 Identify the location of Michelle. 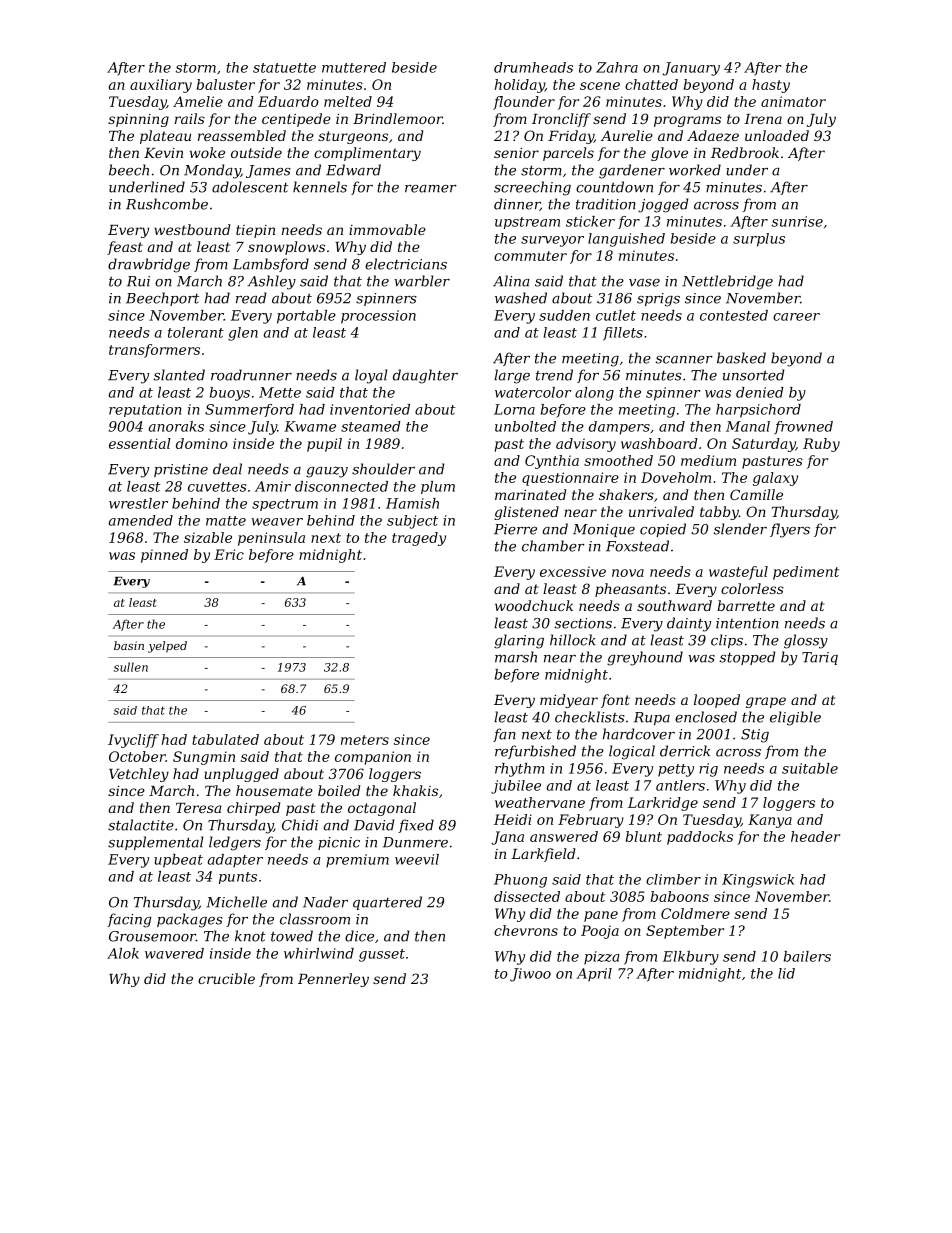
(236, 902).
